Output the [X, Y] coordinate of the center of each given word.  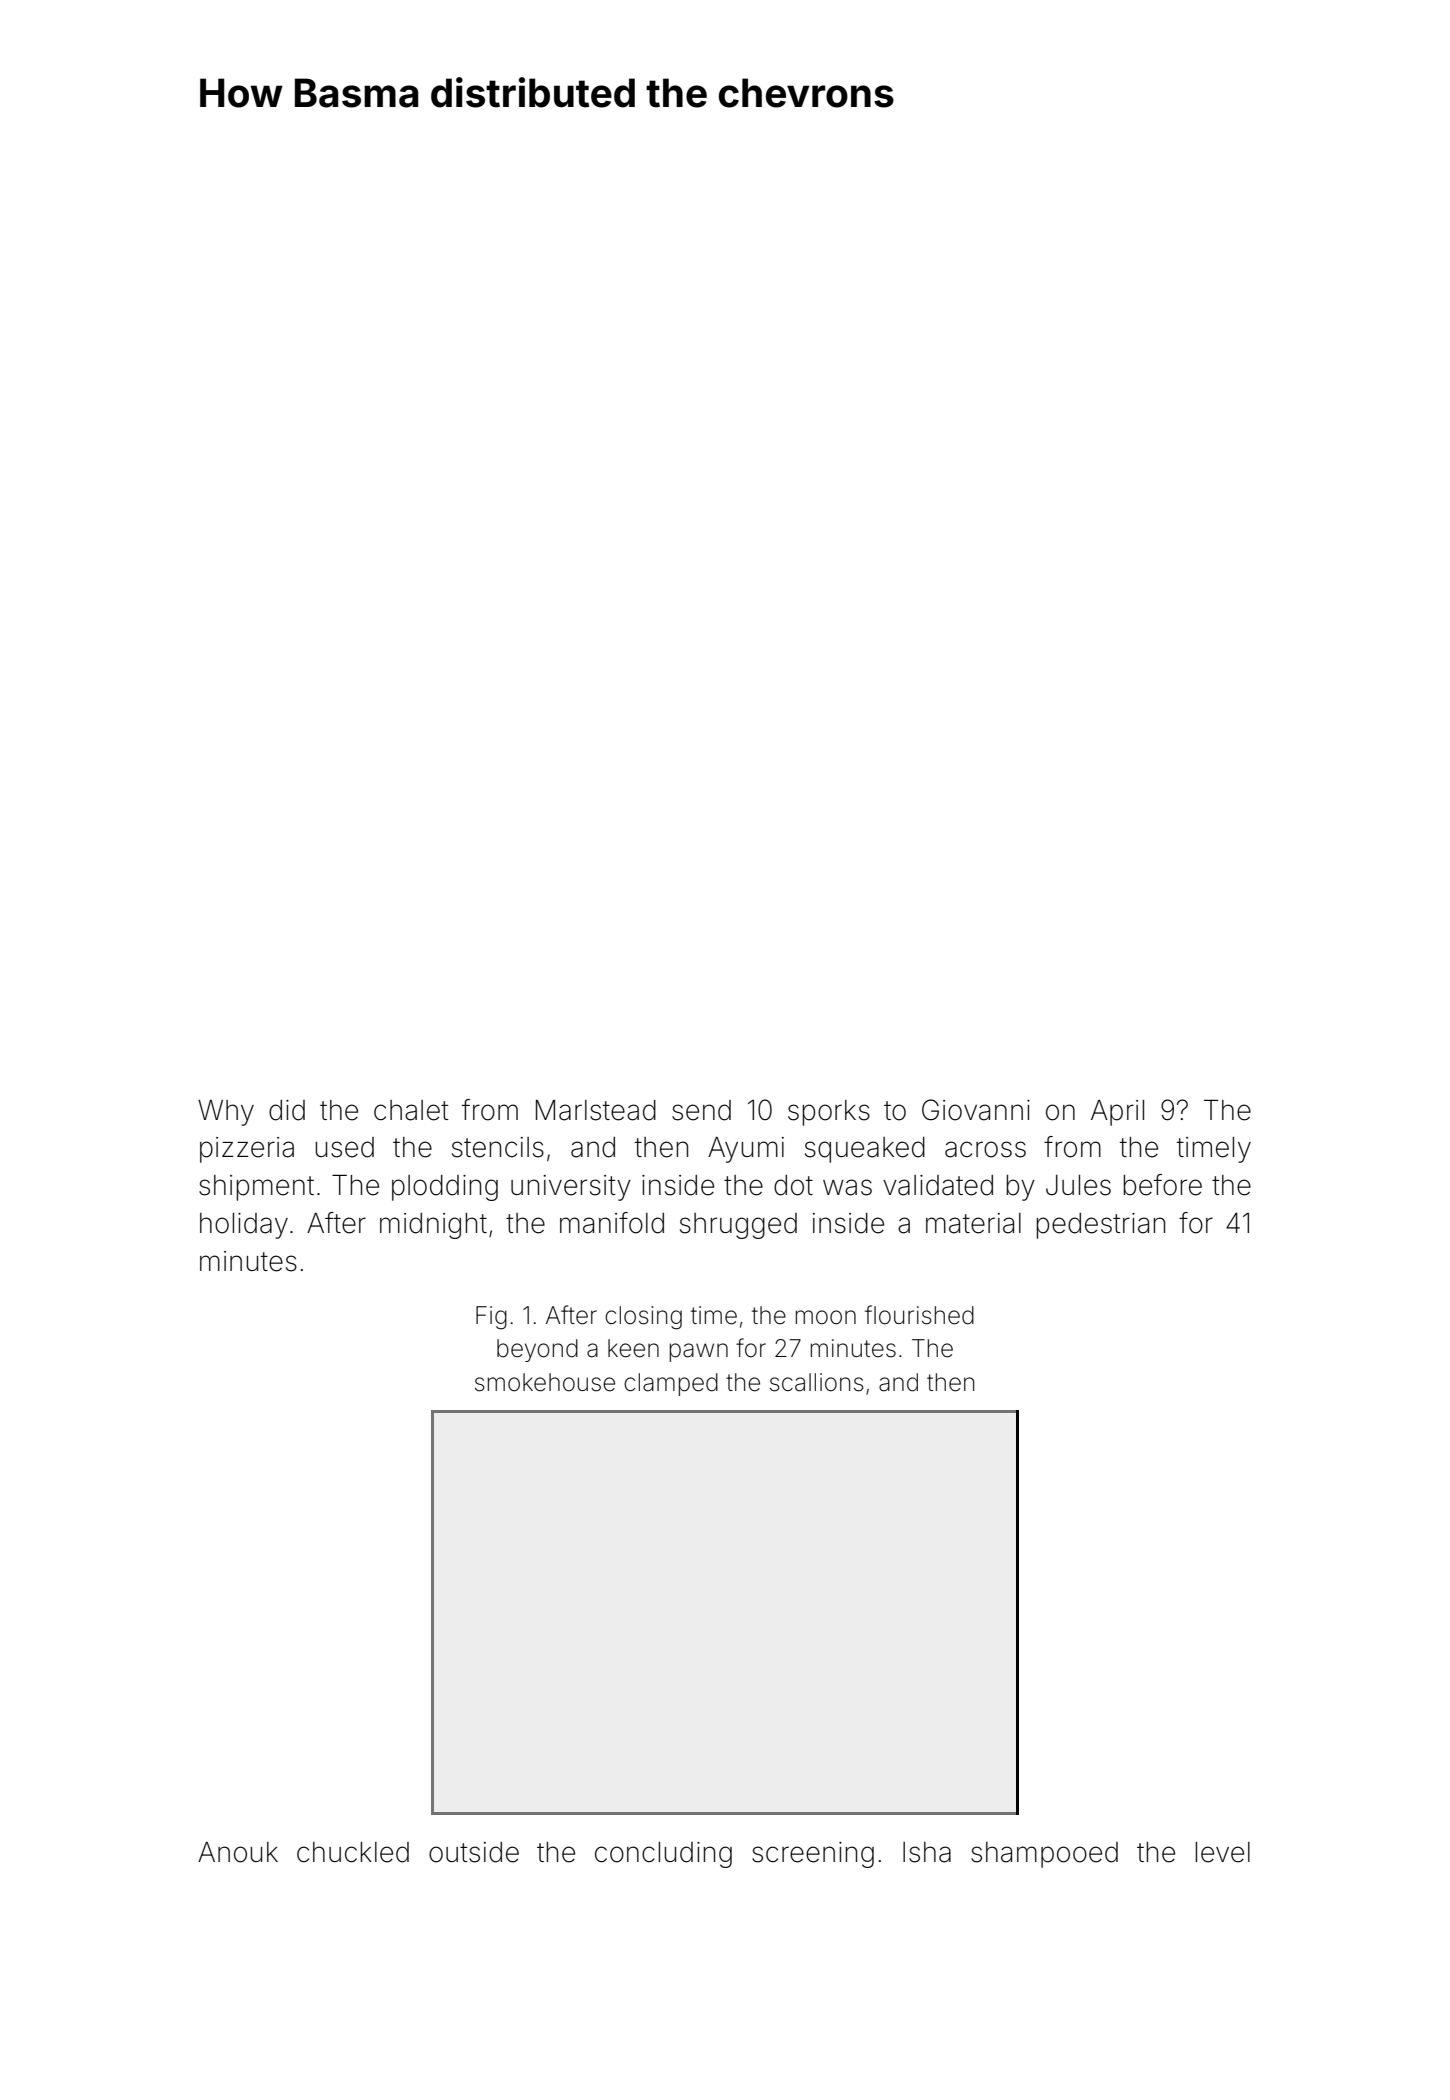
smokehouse [545, 1382]
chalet [411, 1110]
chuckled [353, 1852]
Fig [491, 1318]
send [701, 1110]
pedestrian [1100, 1226]
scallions [817, 1382]
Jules [1078, 1185]
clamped [671, 1384]
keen [633, 1348]
